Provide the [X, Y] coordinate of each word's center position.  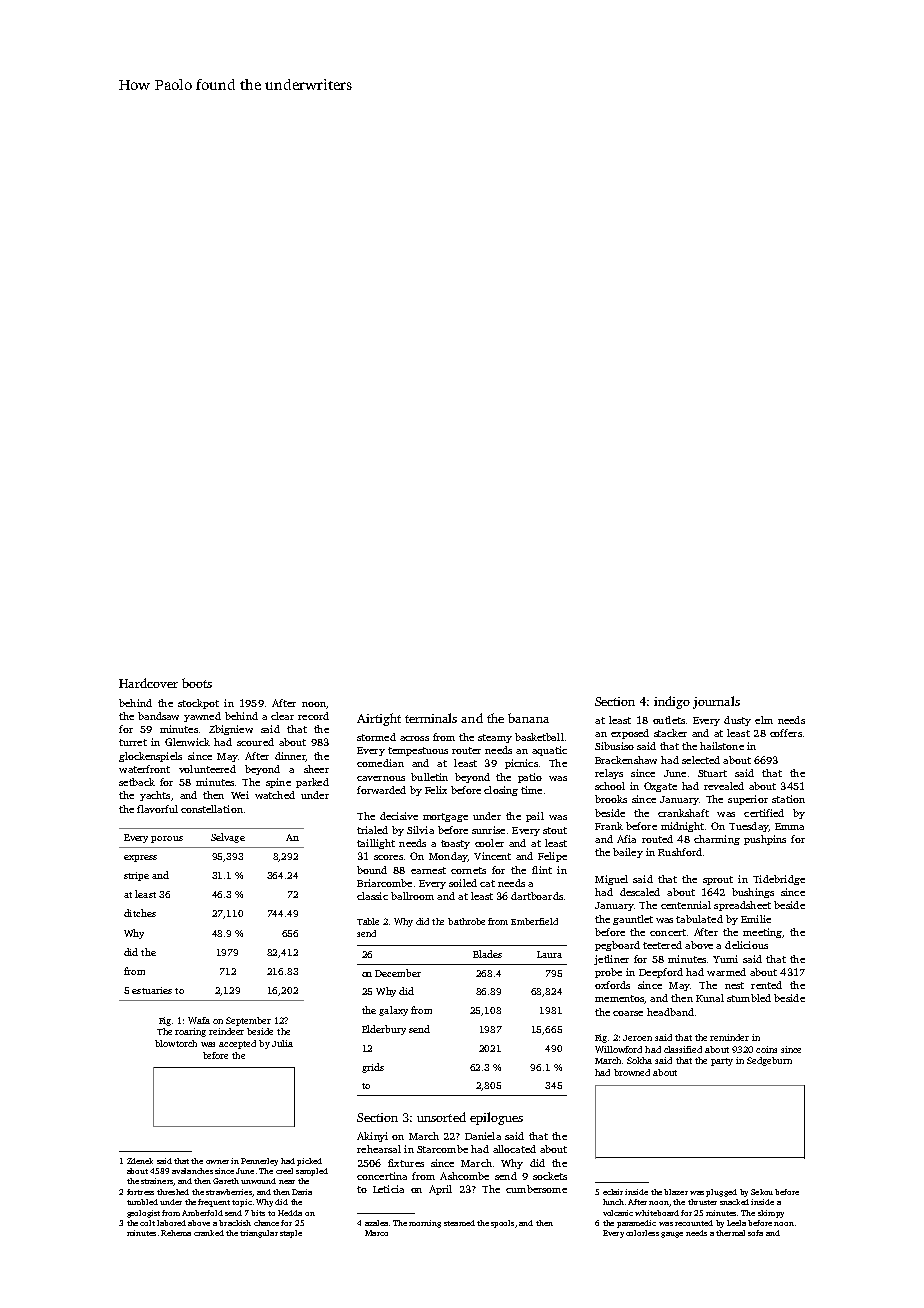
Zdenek [140, 1161]
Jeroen [637, 1038]
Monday [448, 857]
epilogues [496, 1118]
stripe [136, 876]
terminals [431, 718]
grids [373, 1068]
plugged [721, 1193]
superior [748, 800]
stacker [670, 733]
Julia [282, 1043]
